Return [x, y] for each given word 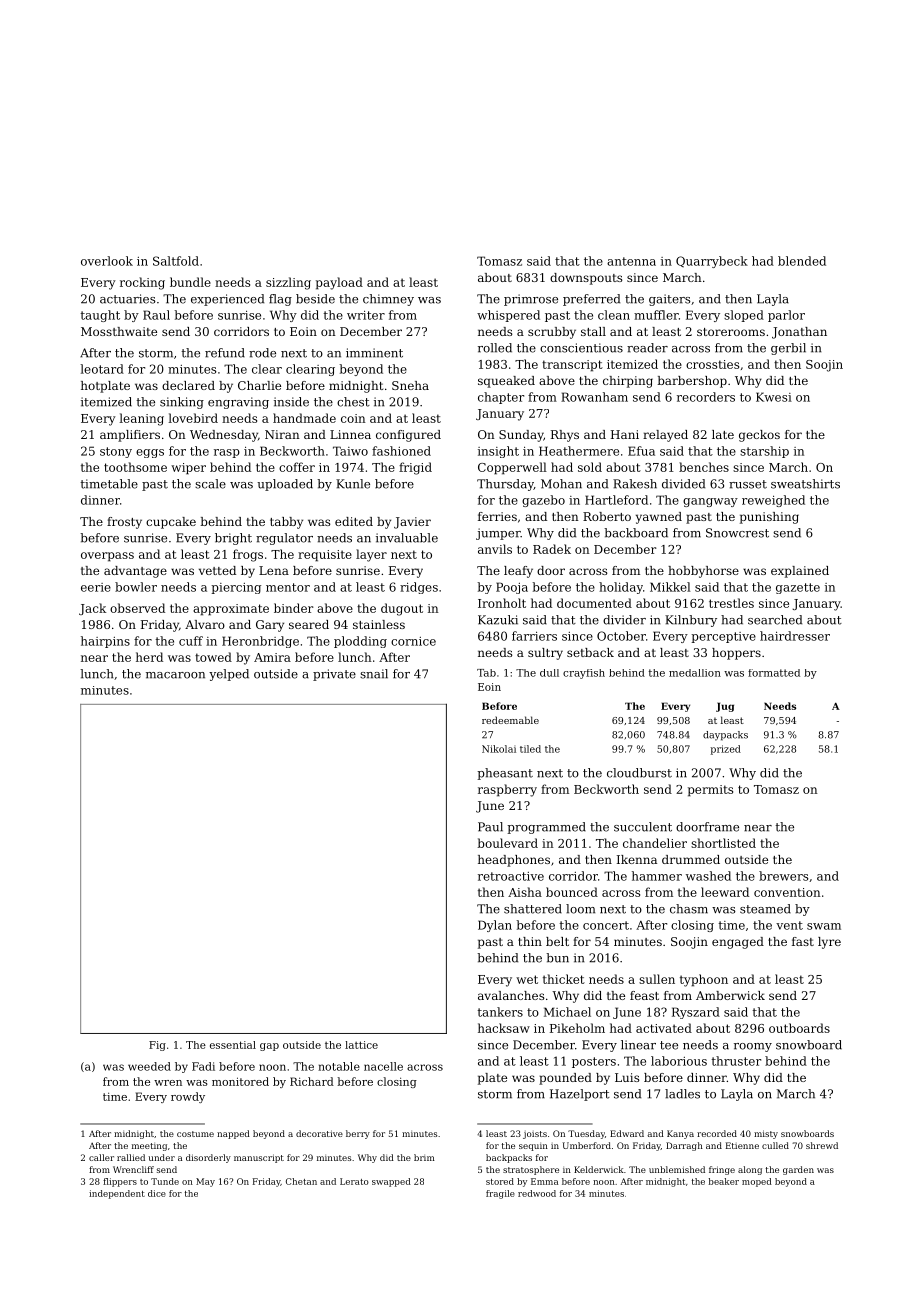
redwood [537, 1193]
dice [157, 1193]
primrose [531, 300]
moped [757, 1182]
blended [802, 261]
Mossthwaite [119, 331]
